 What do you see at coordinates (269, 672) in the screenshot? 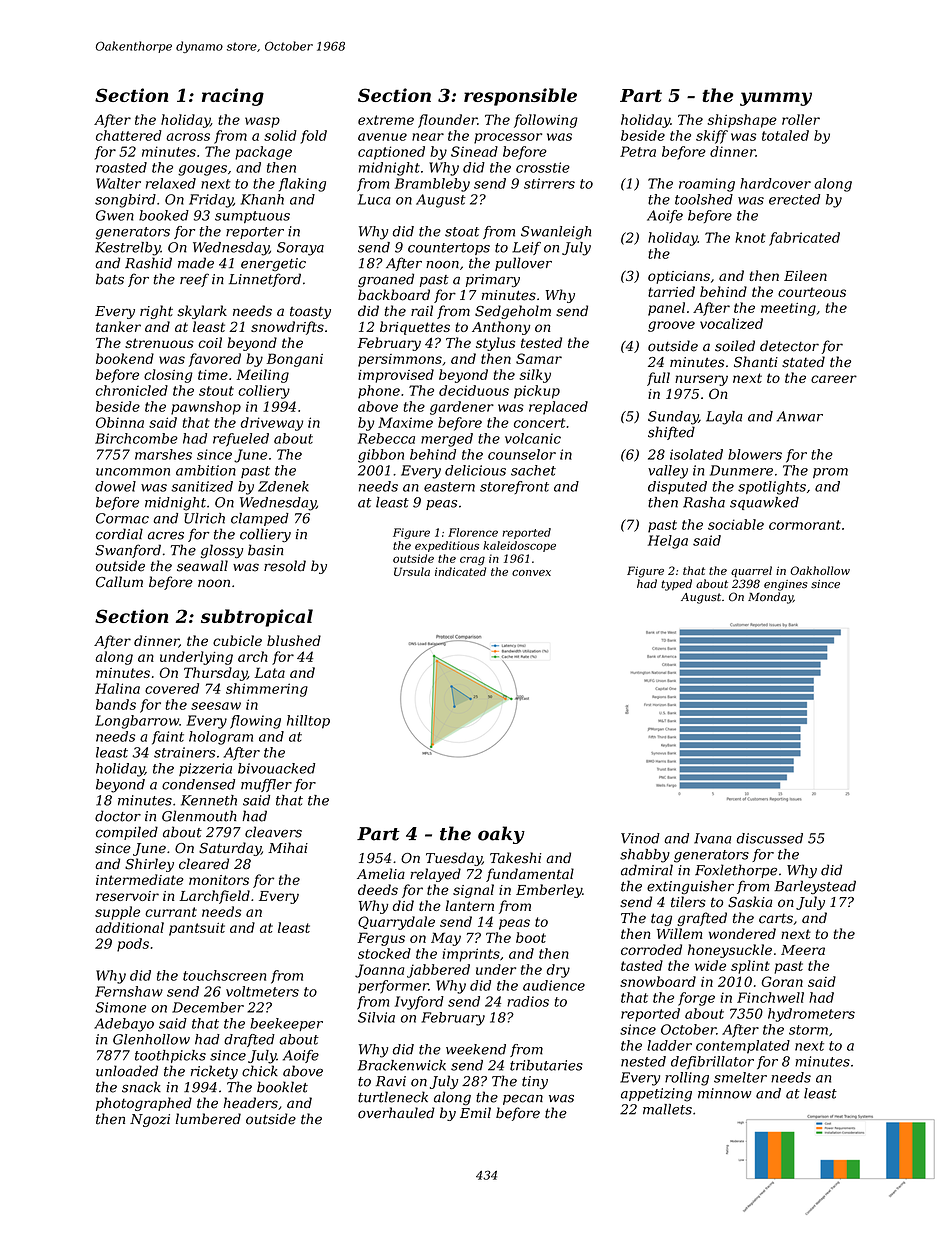
I see `Lata` at bounding box center [269, 672].
